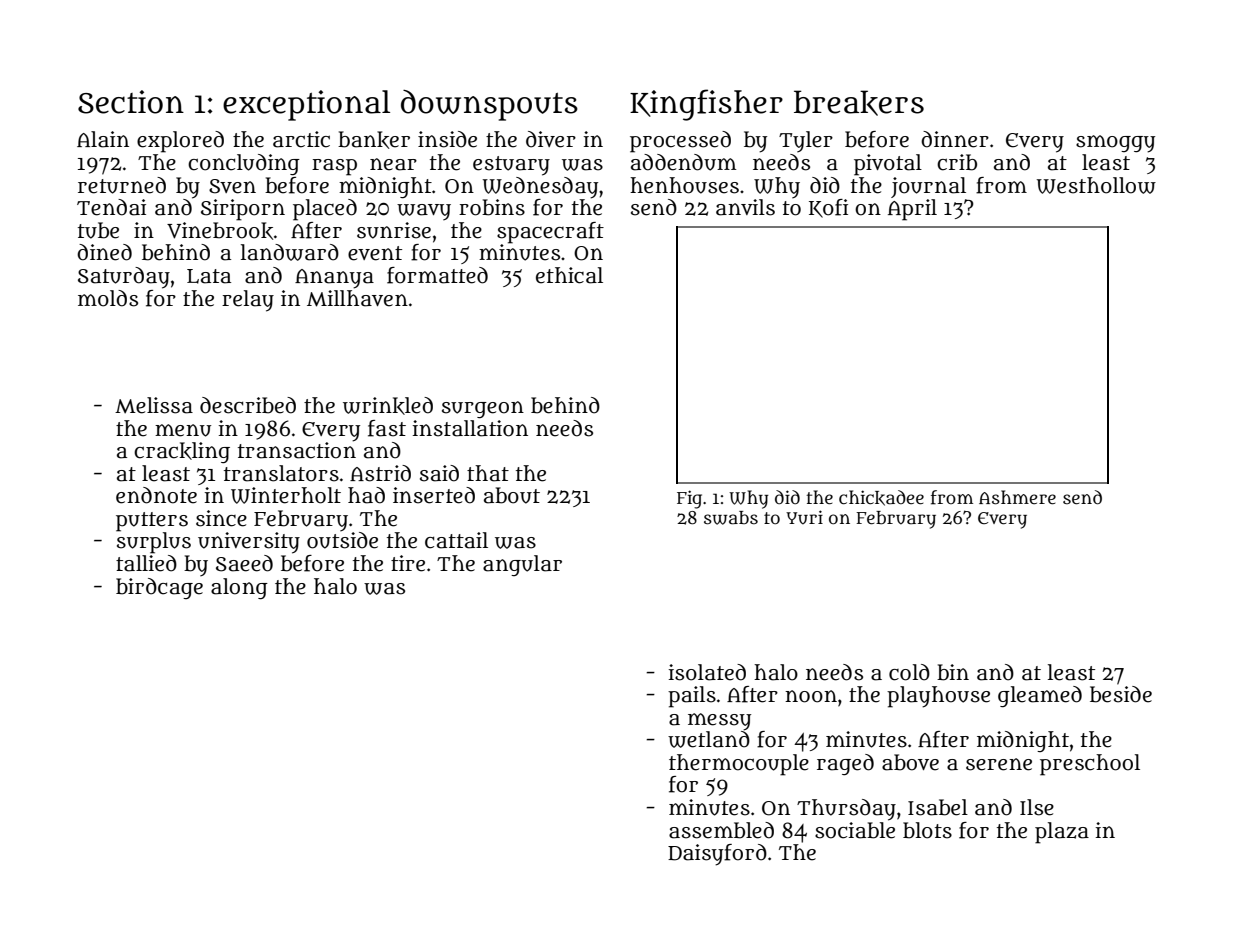 The width and height of the screenshot is (1233, 952). What do you see at coordinates (483, 409) in the screenshot?
I see `surgeon` at bounding box center [483, 409].
